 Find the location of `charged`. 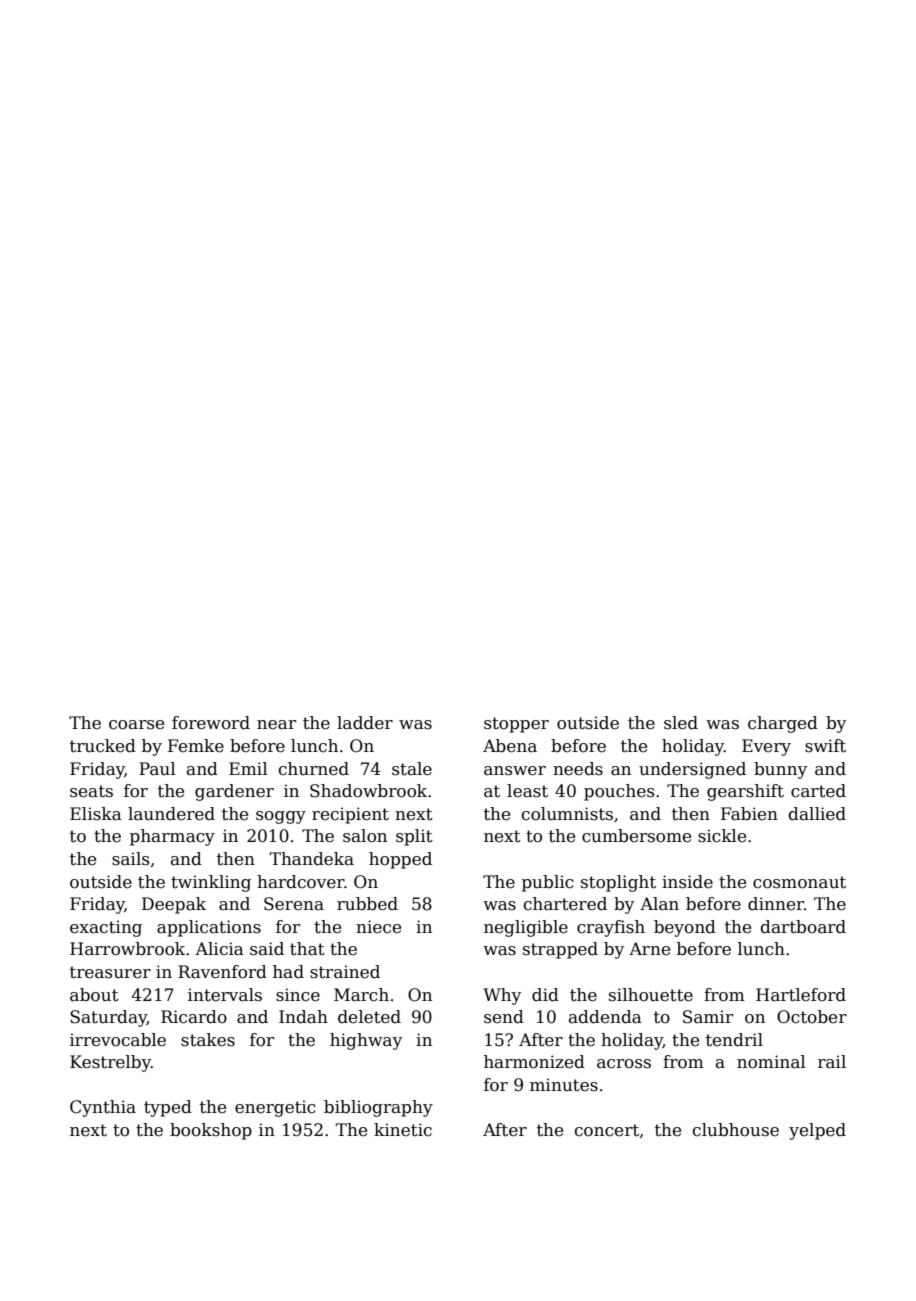

charged is located at coordinates (783, 724).
